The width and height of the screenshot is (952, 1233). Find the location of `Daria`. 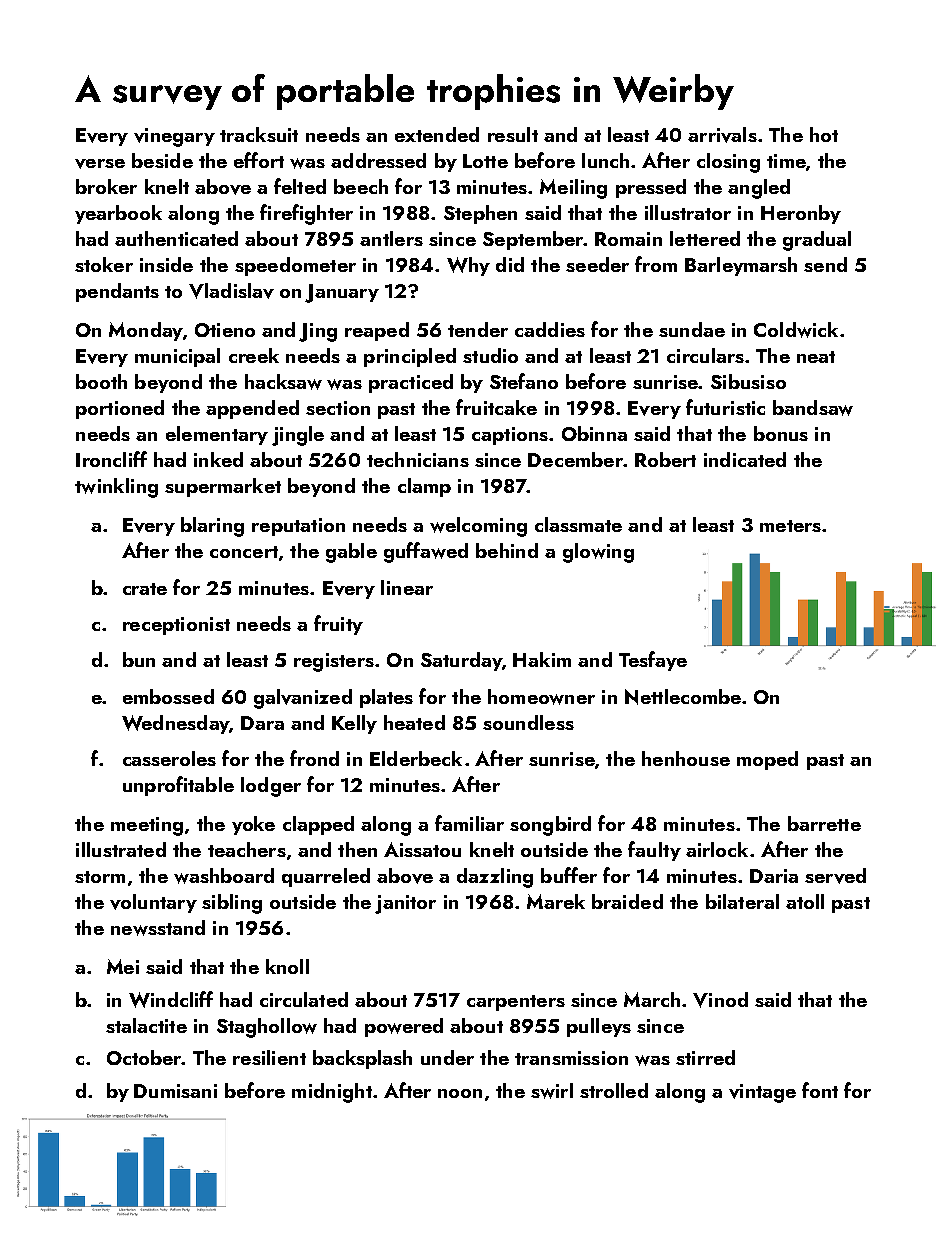

Daria is located at coordinates (774, 876).
